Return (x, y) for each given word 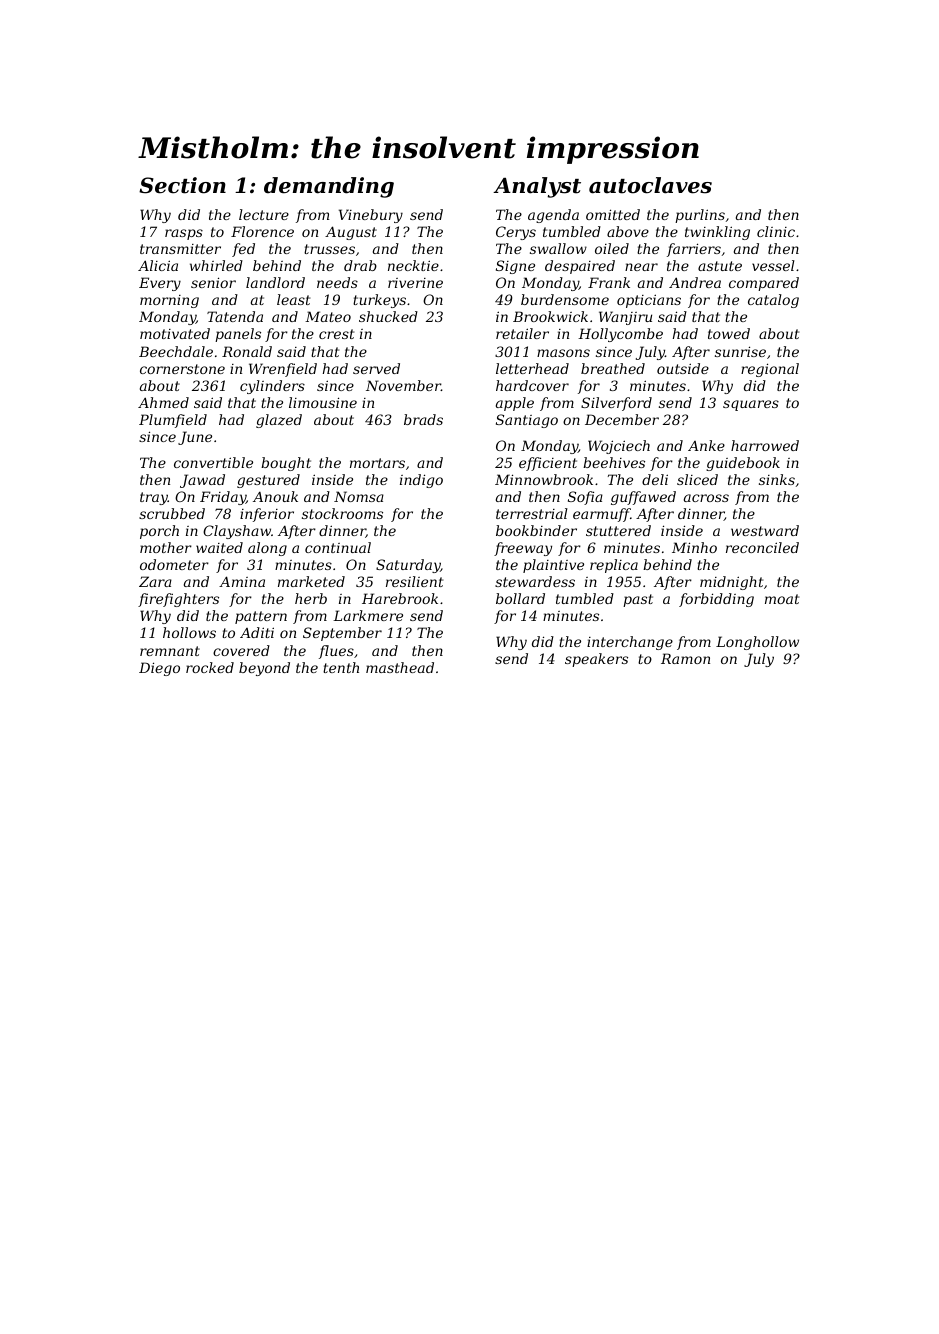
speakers (596, 660)
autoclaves (650, 185)
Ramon (685, 658)
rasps (184, 234)
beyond (264, 669)
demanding (329, 187)
